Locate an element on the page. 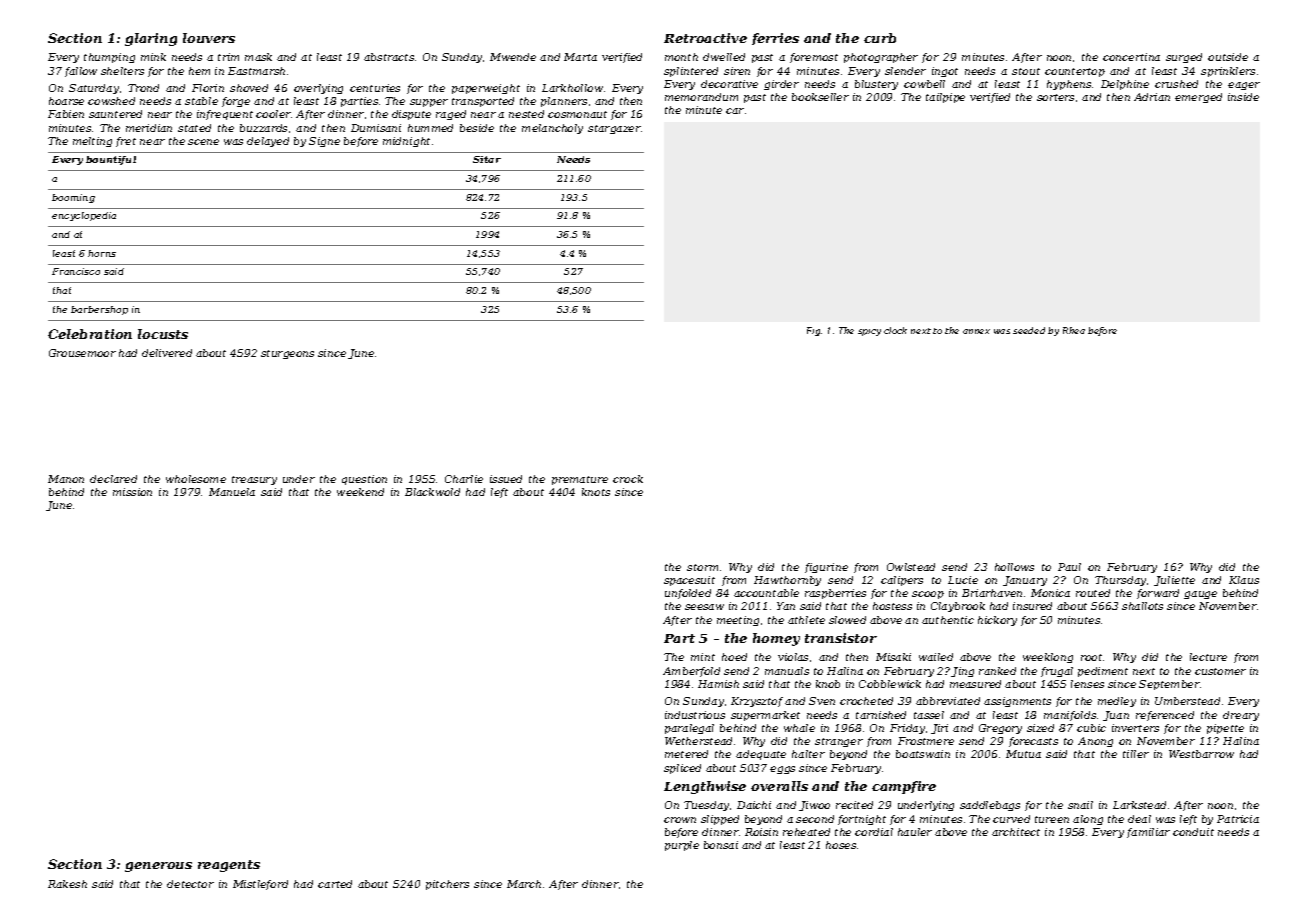  crock is located at coordinates (628, 479).
